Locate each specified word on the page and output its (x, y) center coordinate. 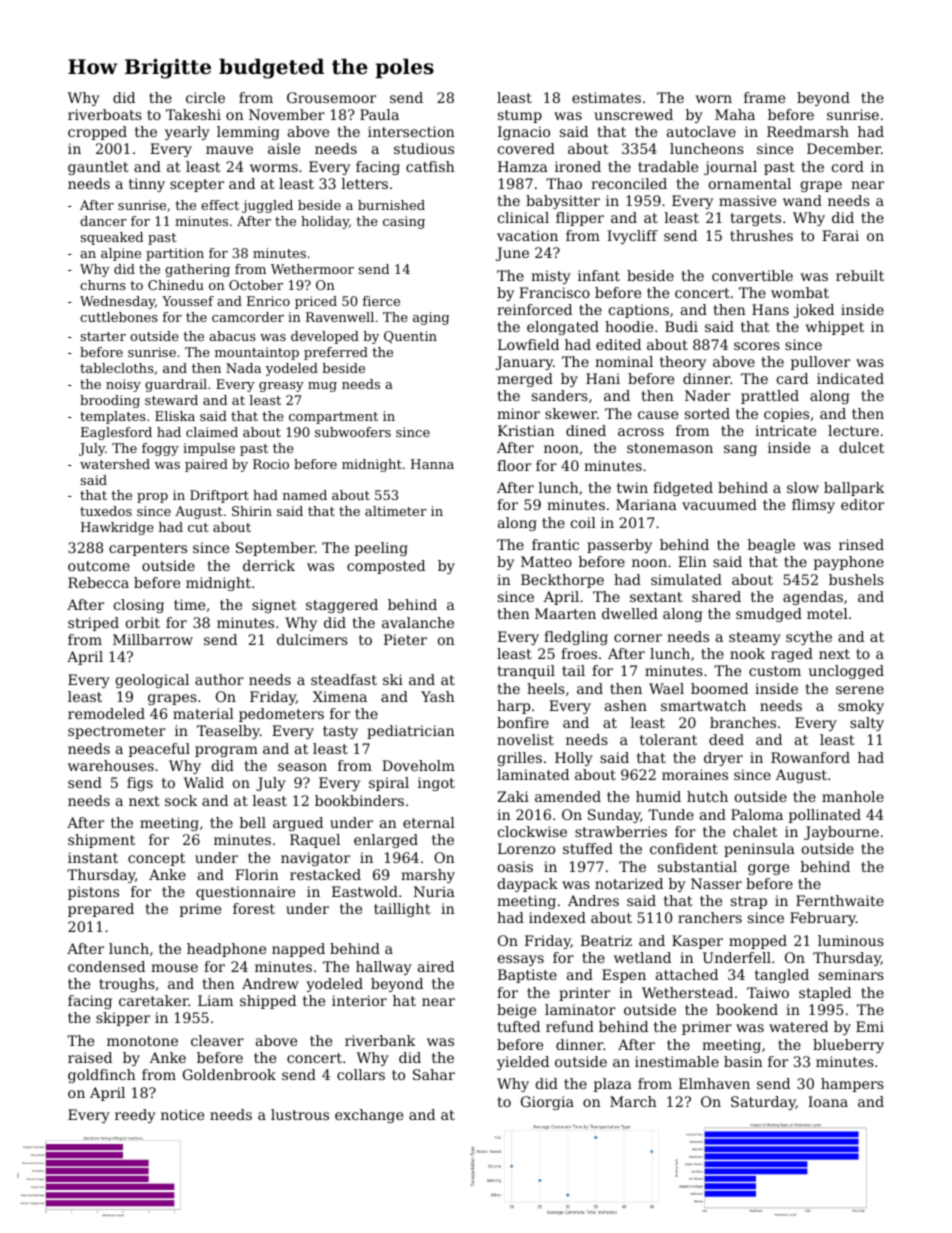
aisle (284, 148)
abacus (232, 336)
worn (714, 99)
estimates (606, 97)
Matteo (546, 561)
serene (860, 690)
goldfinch (102, 1076)
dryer (723, 759)
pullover (820, 363)
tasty (340, 732)
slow (803, 487)
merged (525, 380)
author (219, 679)
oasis (515, 866)
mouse (174, 968)
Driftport (219, 496)
